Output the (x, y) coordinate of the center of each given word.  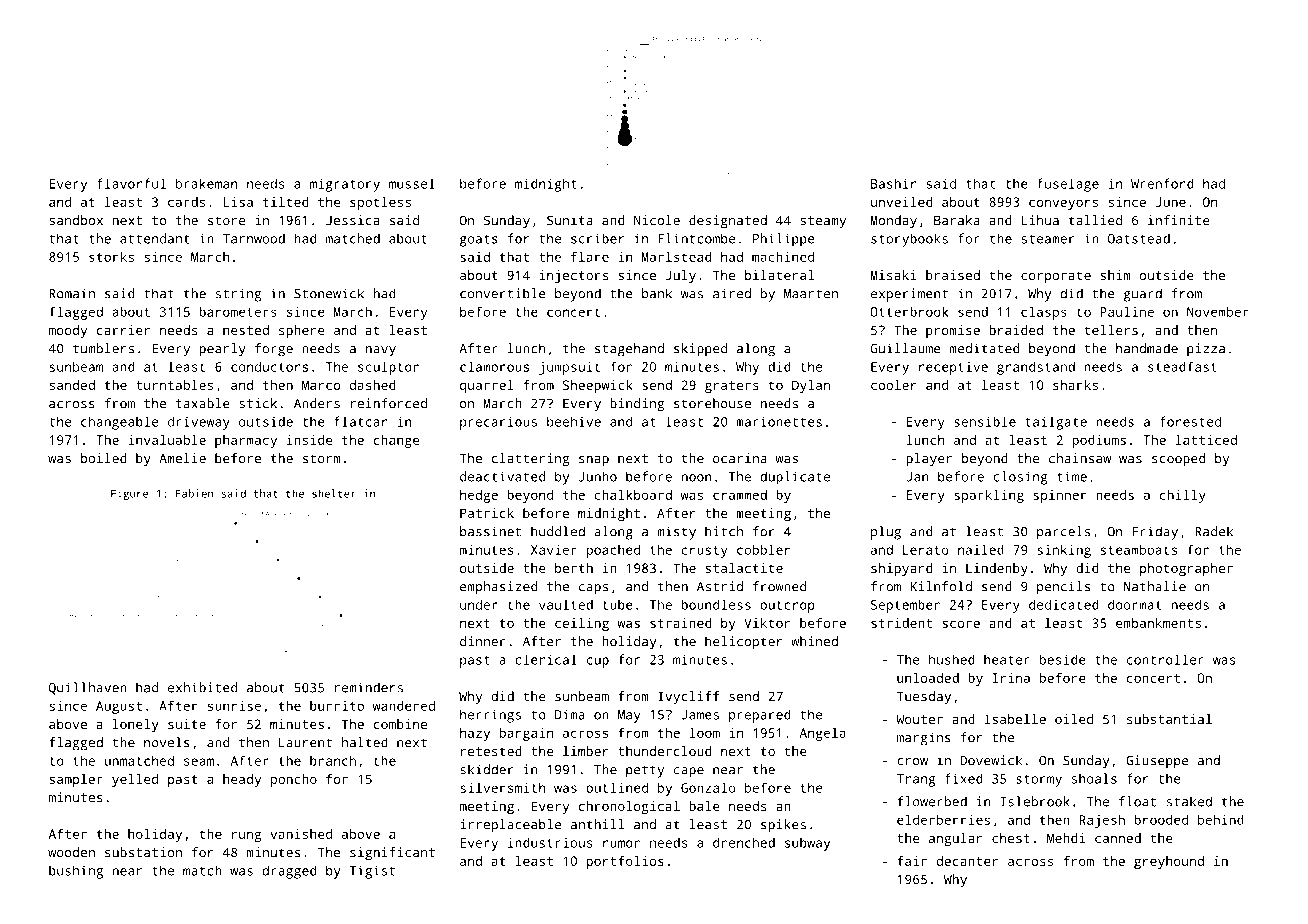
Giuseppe (1157, 762)
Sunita (570, 220)
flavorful (131, 183)
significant (392, 854)
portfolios (625, 862)
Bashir (893, 183)
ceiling (582, 624)
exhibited (202, 687)
